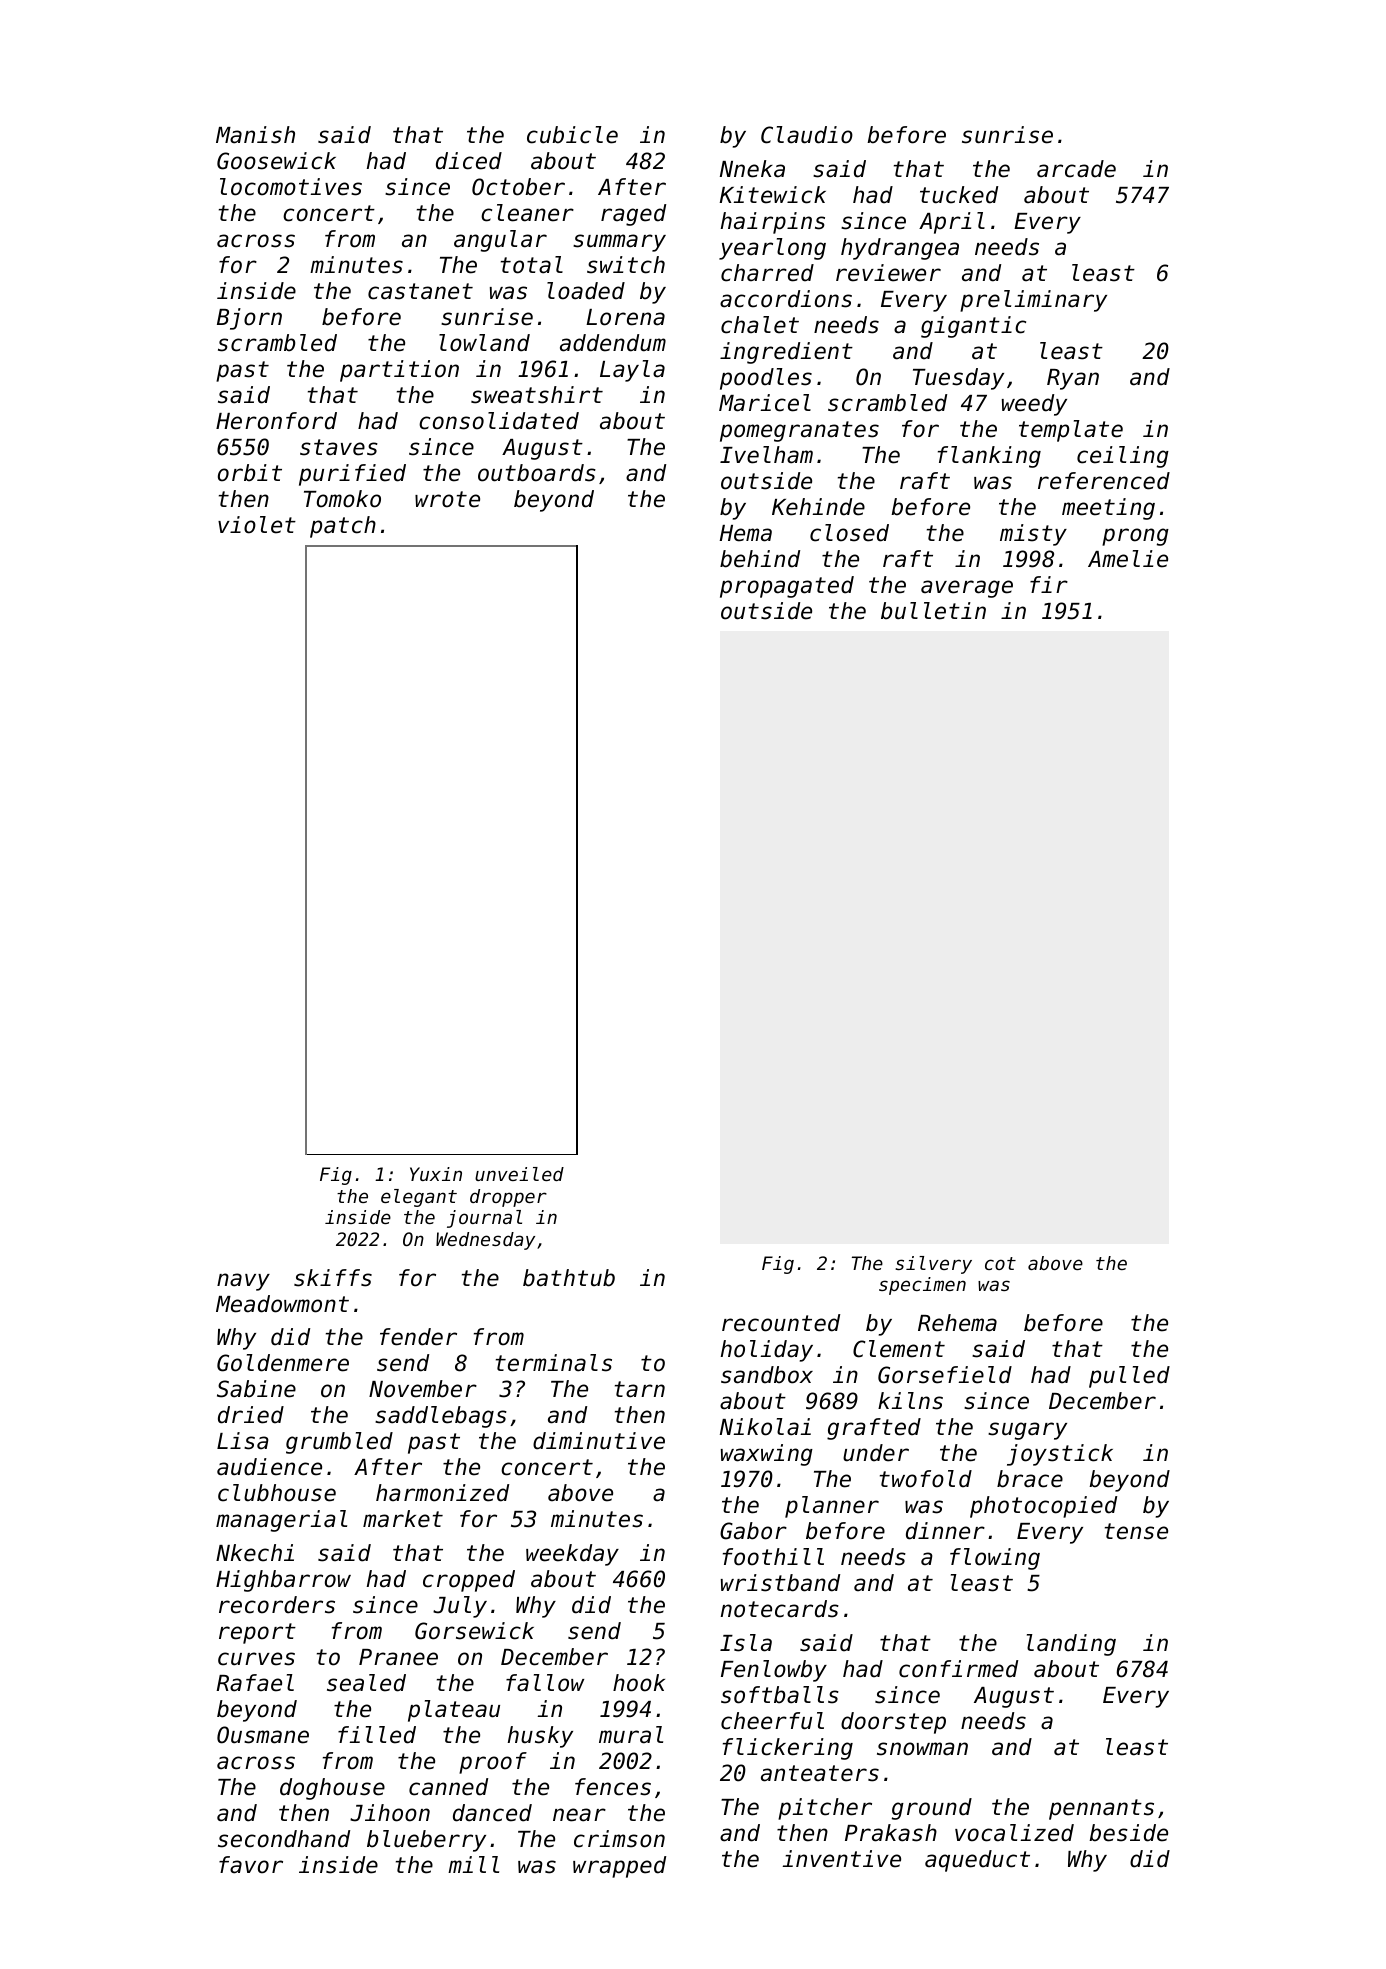 The image size is (1386, 1969). What do you see at coordinates (760, 559) in the page?
I see `behind` at bounding box center [760, 559].
